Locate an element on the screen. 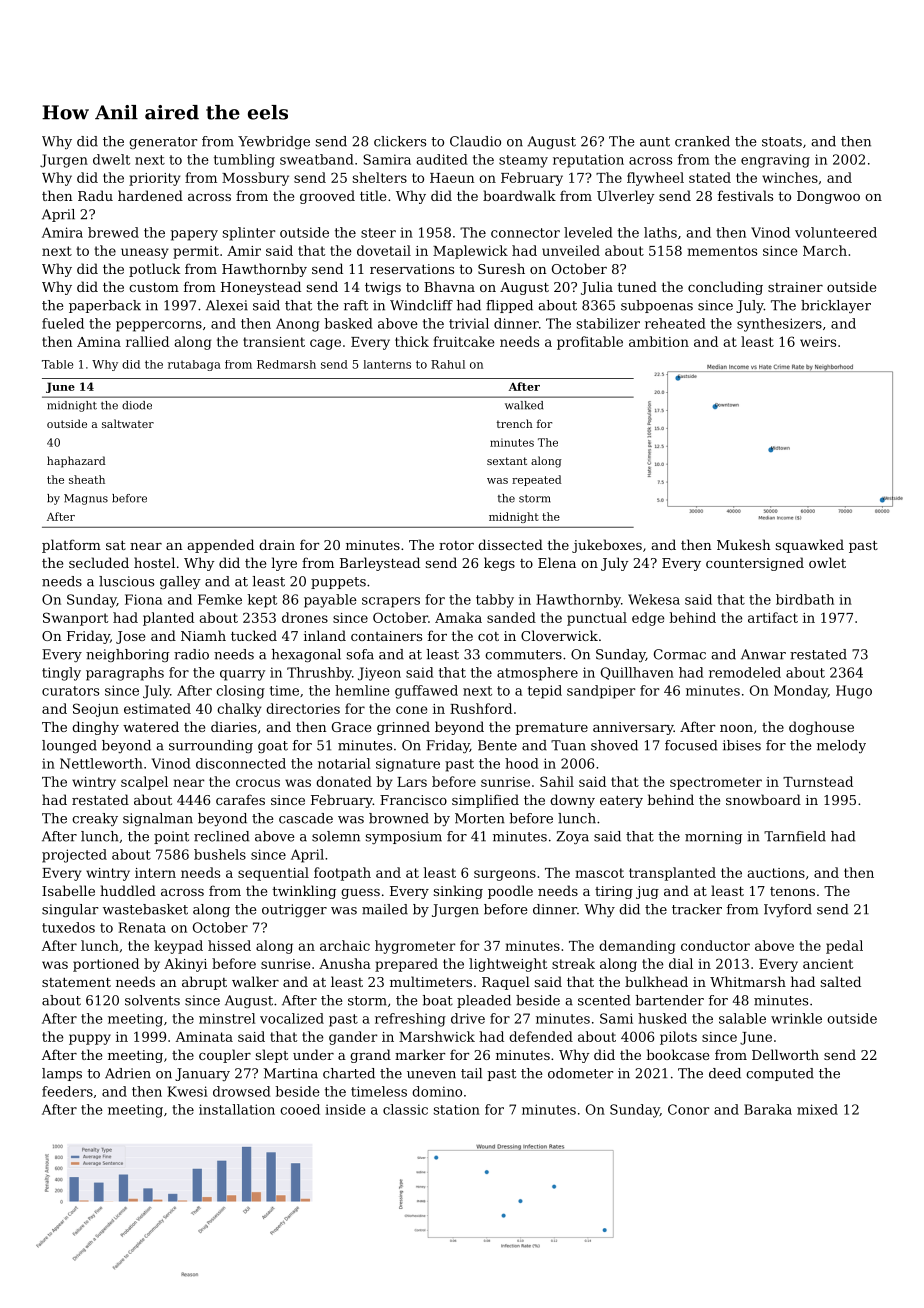 The width and height of the screenshot is (924, 1308). clickers is located at coordinates (400, 141).
